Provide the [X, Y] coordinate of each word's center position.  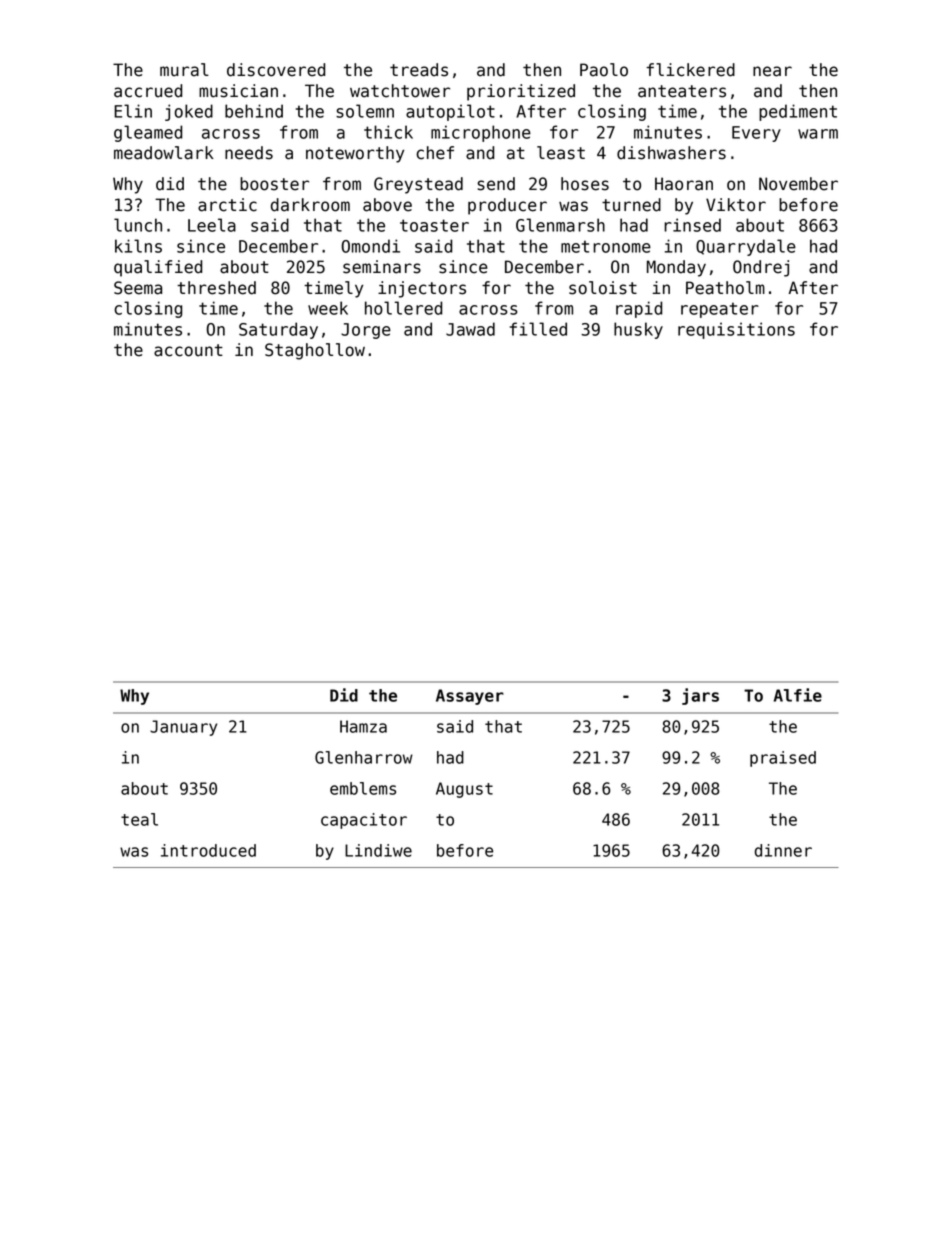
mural [184, 70]
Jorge [366, 331]
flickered [690, 70]
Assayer [470, 697]
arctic [227, 205]
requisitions [736, 330]
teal [139, 819]
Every [756, 134]
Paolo [604, 70]
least [561, 153]
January [183, 728]
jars [700, 696]
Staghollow [315, 351]
